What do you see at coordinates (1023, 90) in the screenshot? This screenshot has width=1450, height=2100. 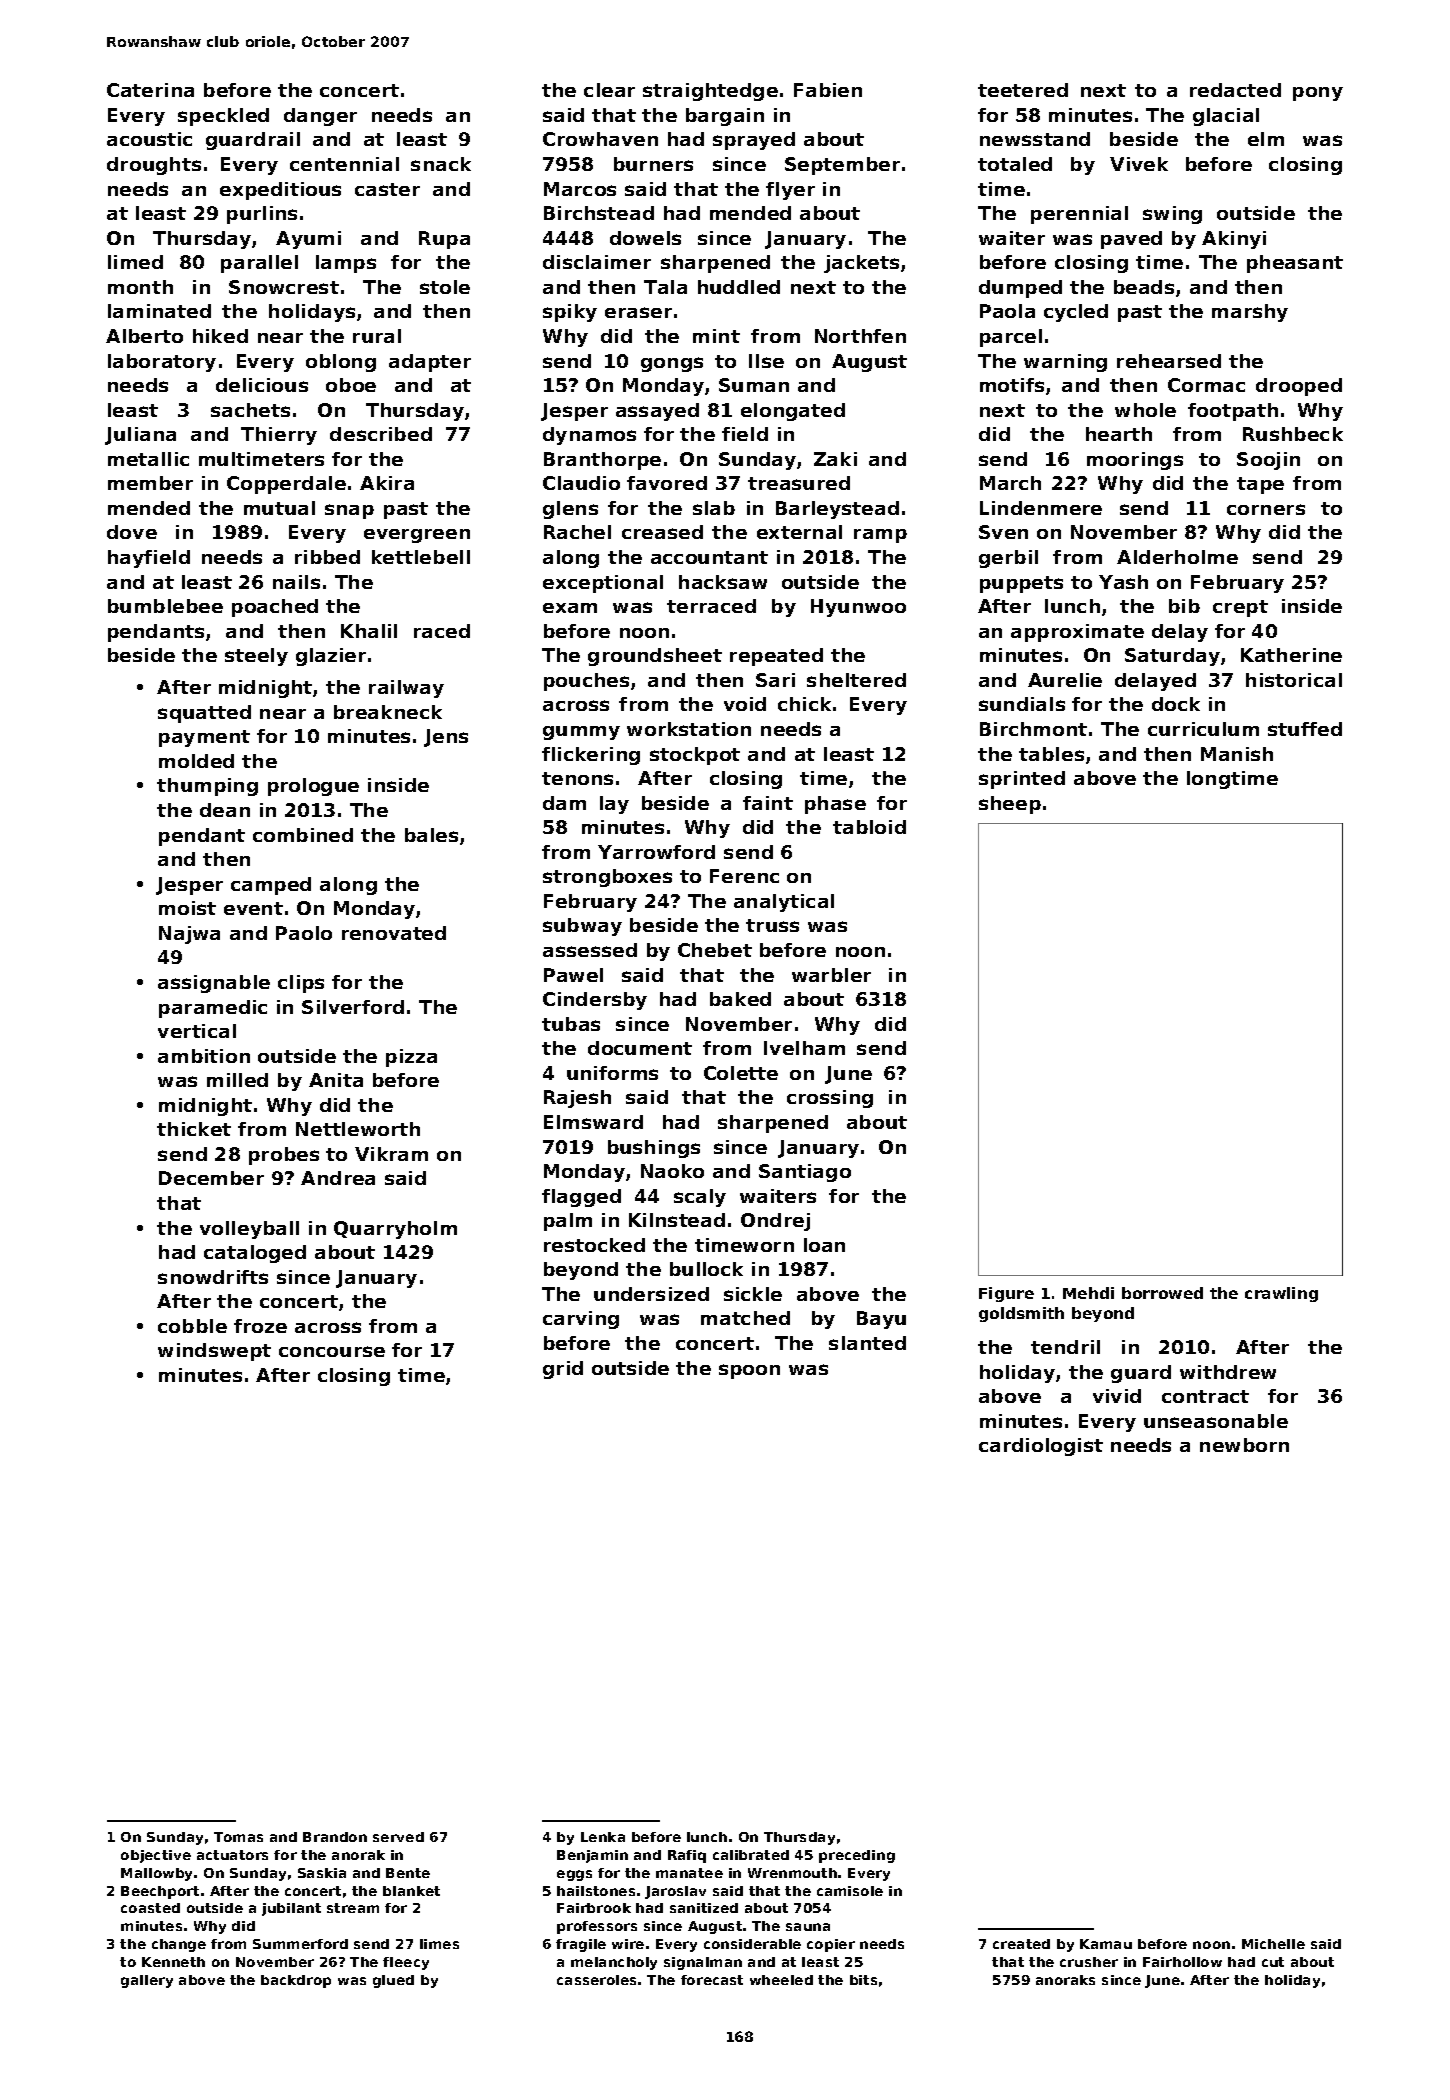 I see `teetered` at bounding box center [1023, 90].
